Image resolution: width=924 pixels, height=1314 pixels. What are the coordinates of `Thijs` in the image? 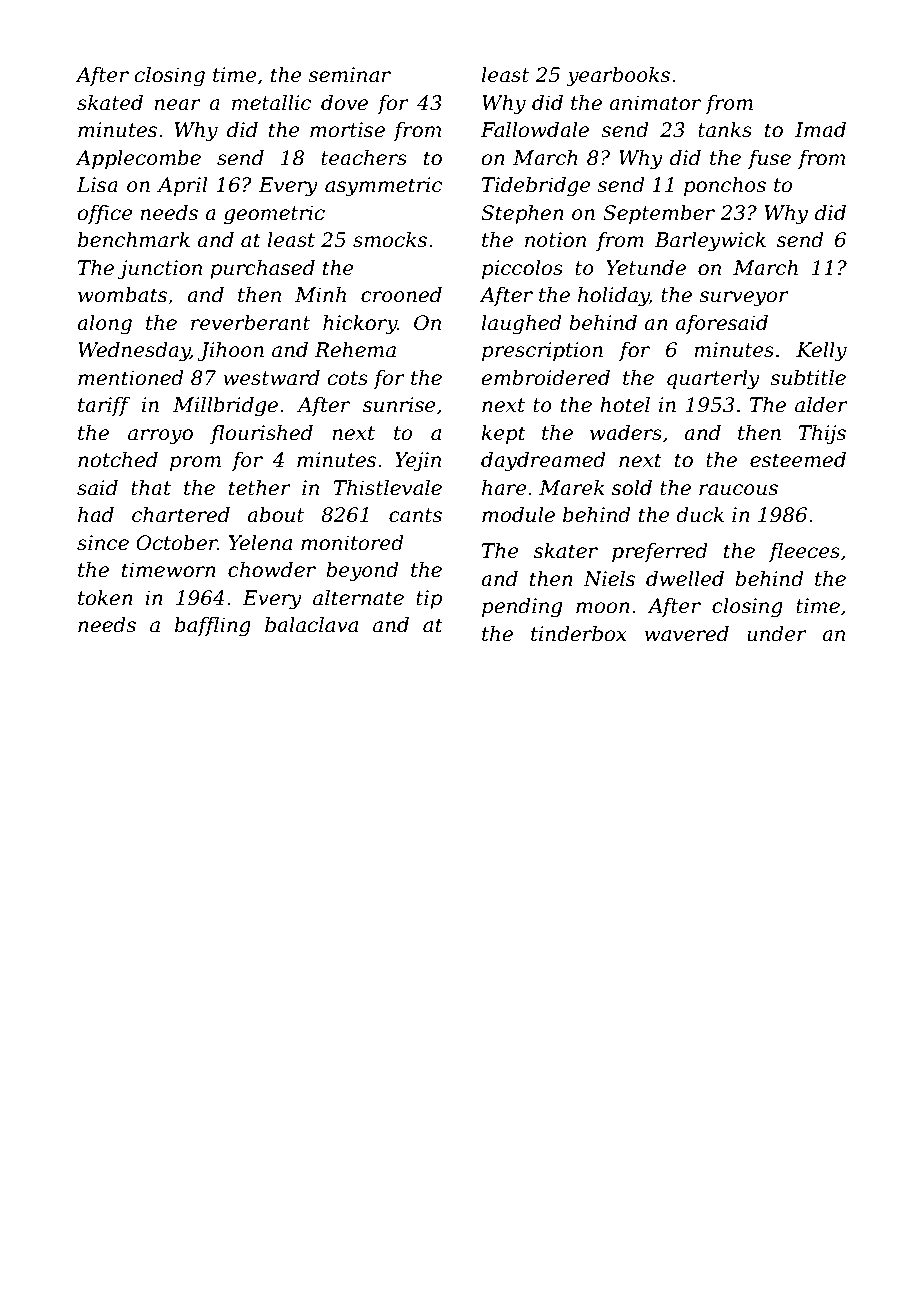 It's located at (822, 435).
